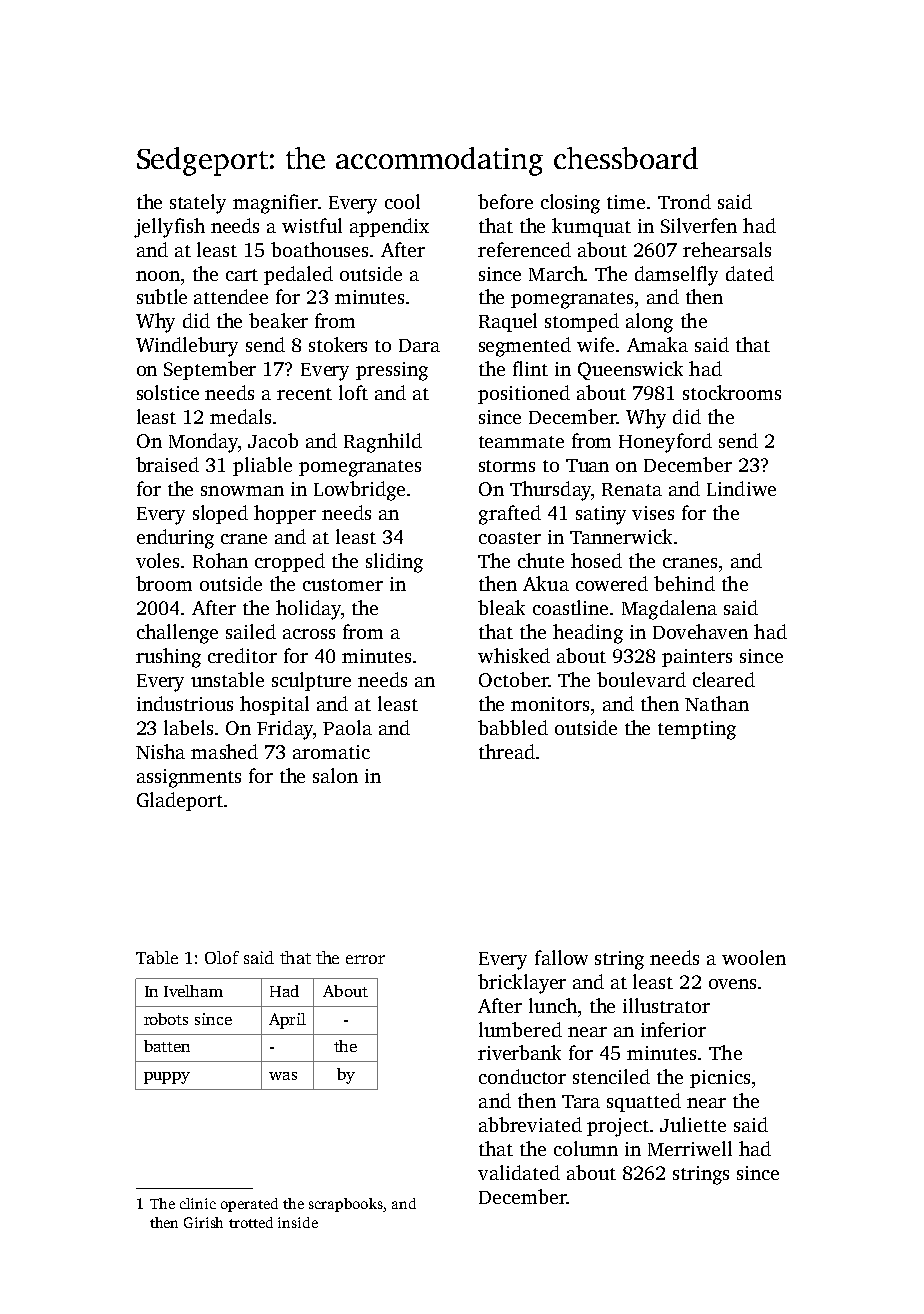 The image size is (924, 1314). What do you see at coordinates (690, 1148) in the document?
I see `Merriwell` at bounding box center [690, 1148].
